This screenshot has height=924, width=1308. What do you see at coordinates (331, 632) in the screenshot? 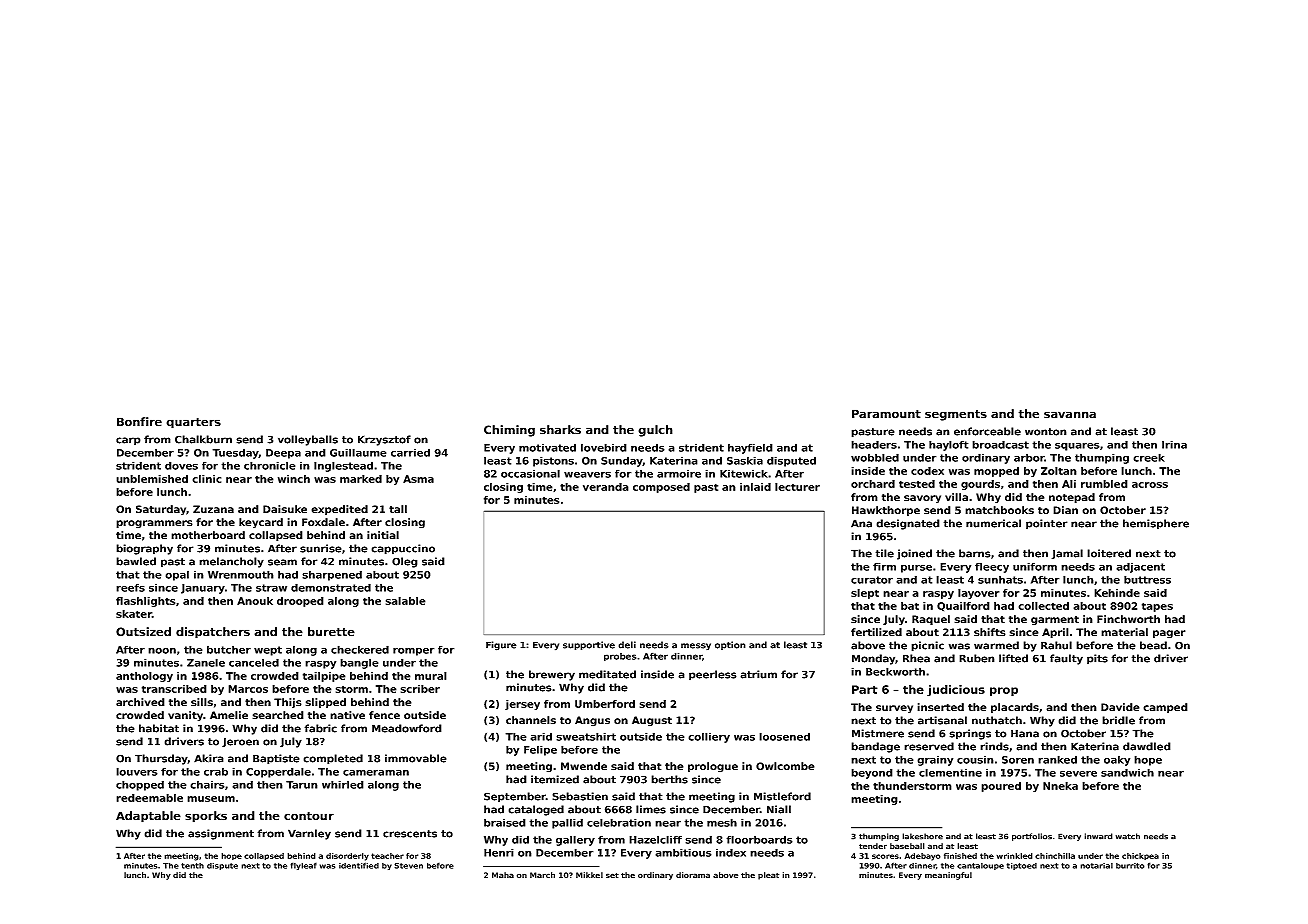
I see `burette` at bounding box center [331, 632].
